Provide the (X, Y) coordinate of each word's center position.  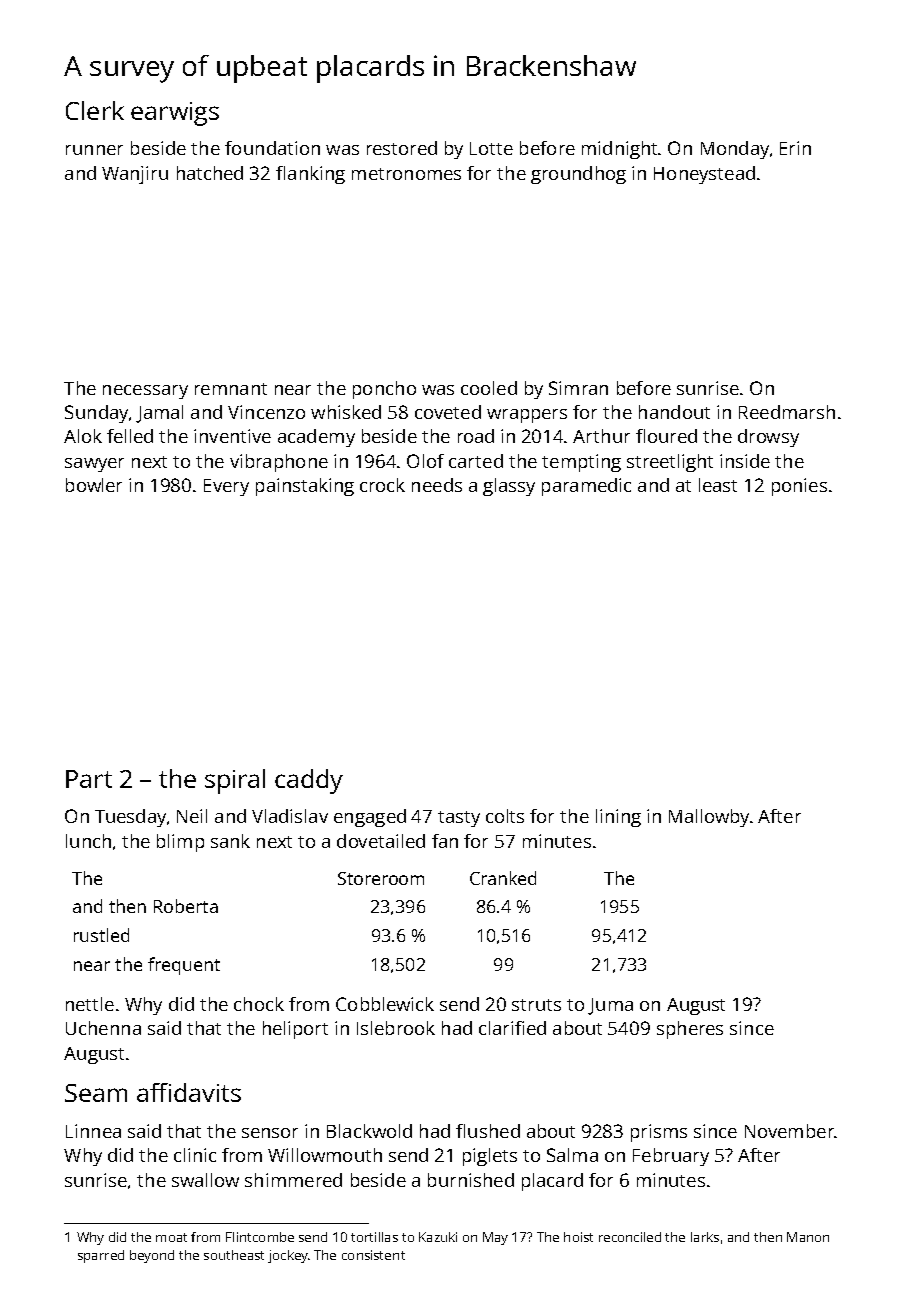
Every (226, 487)
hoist (578, 1237)
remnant (231, 389)
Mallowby (709, 818)
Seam (96, 1093)
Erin (795, 148)
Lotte (491, 148)
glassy (509, 487)
